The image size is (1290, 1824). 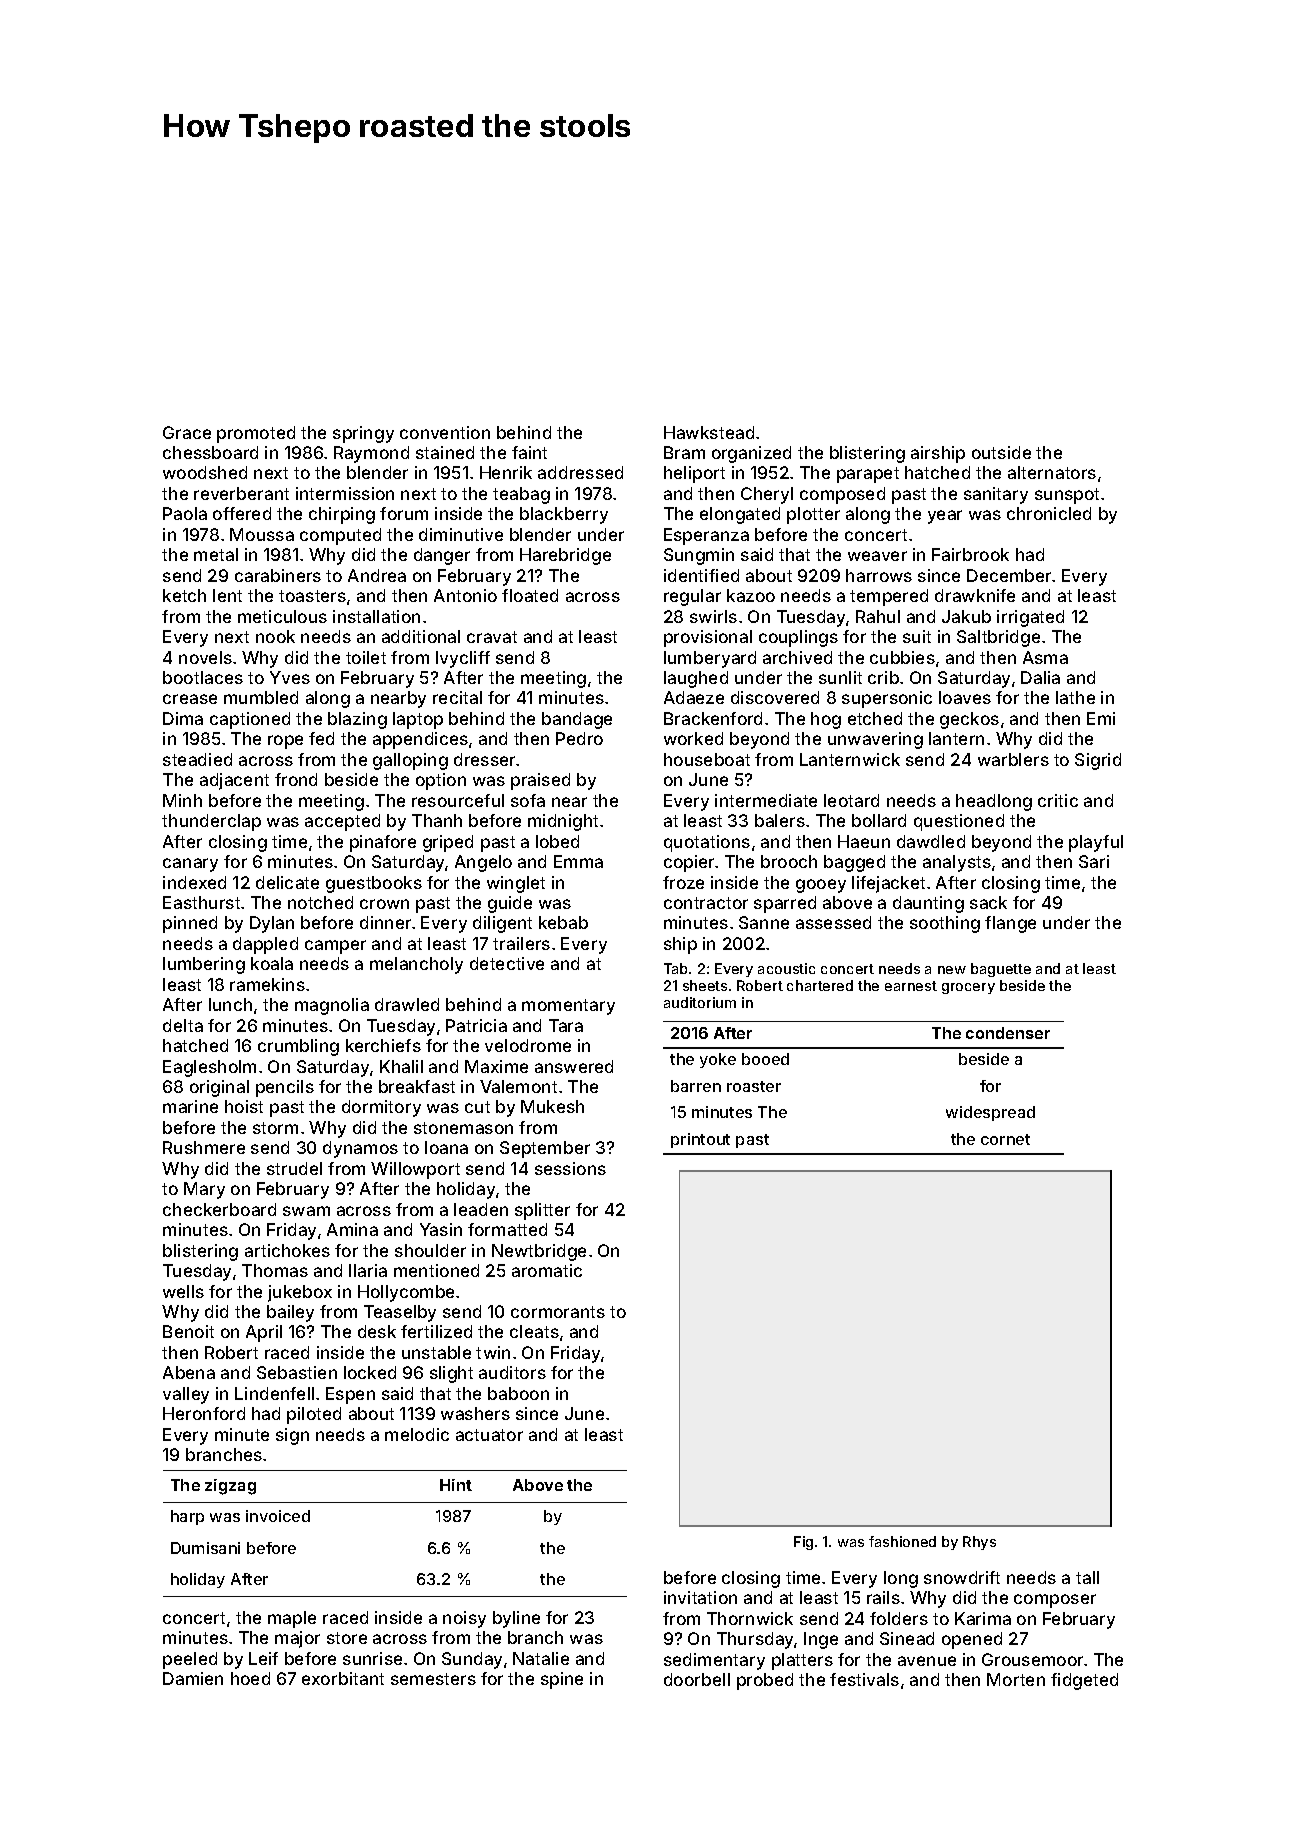 What do you see at coordinates (580, 472) in the screenshot?
I see `addressed` at bounding box center [580, 472].
